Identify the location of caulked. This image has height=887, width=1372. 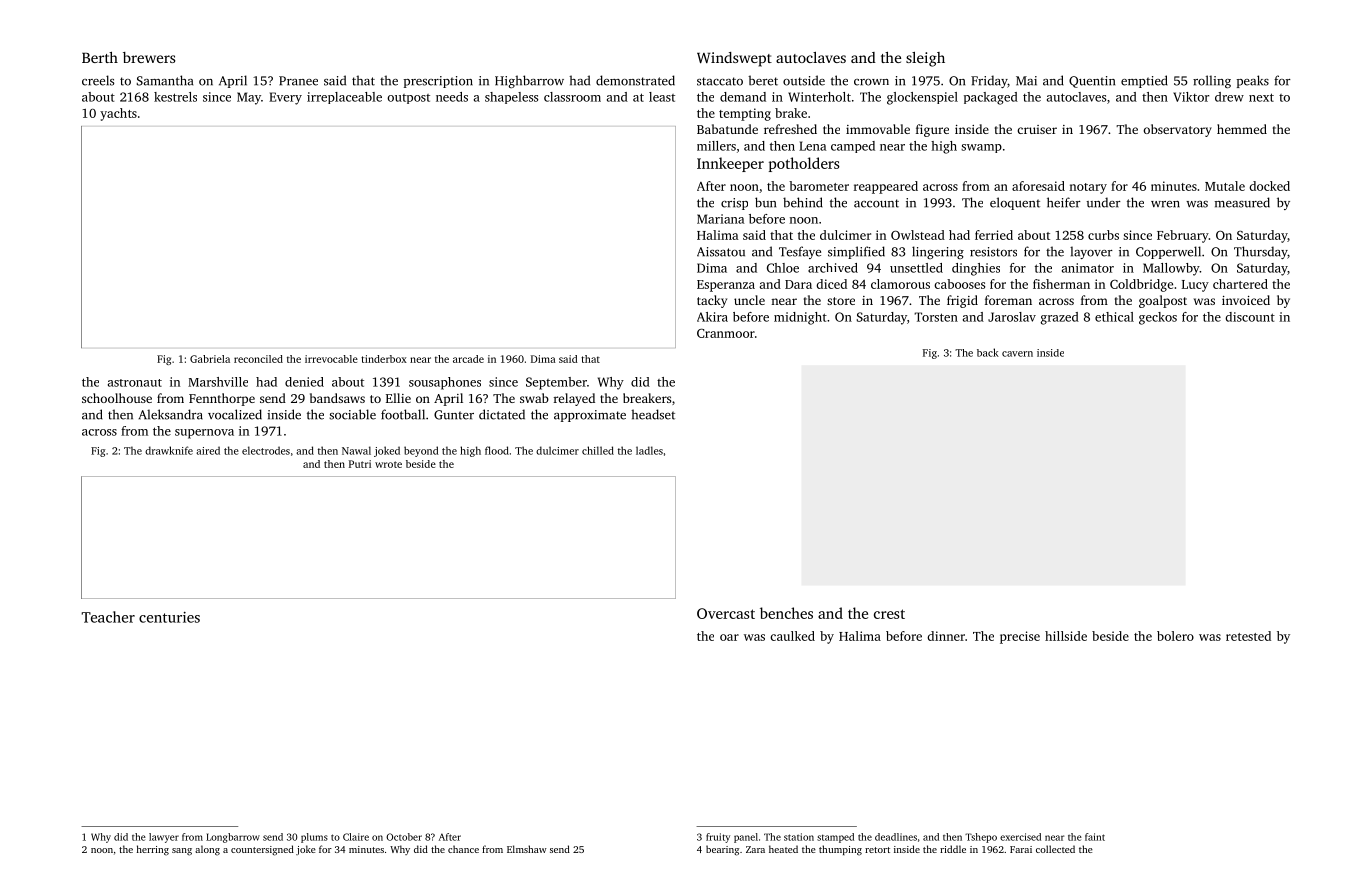
(792, 636).
